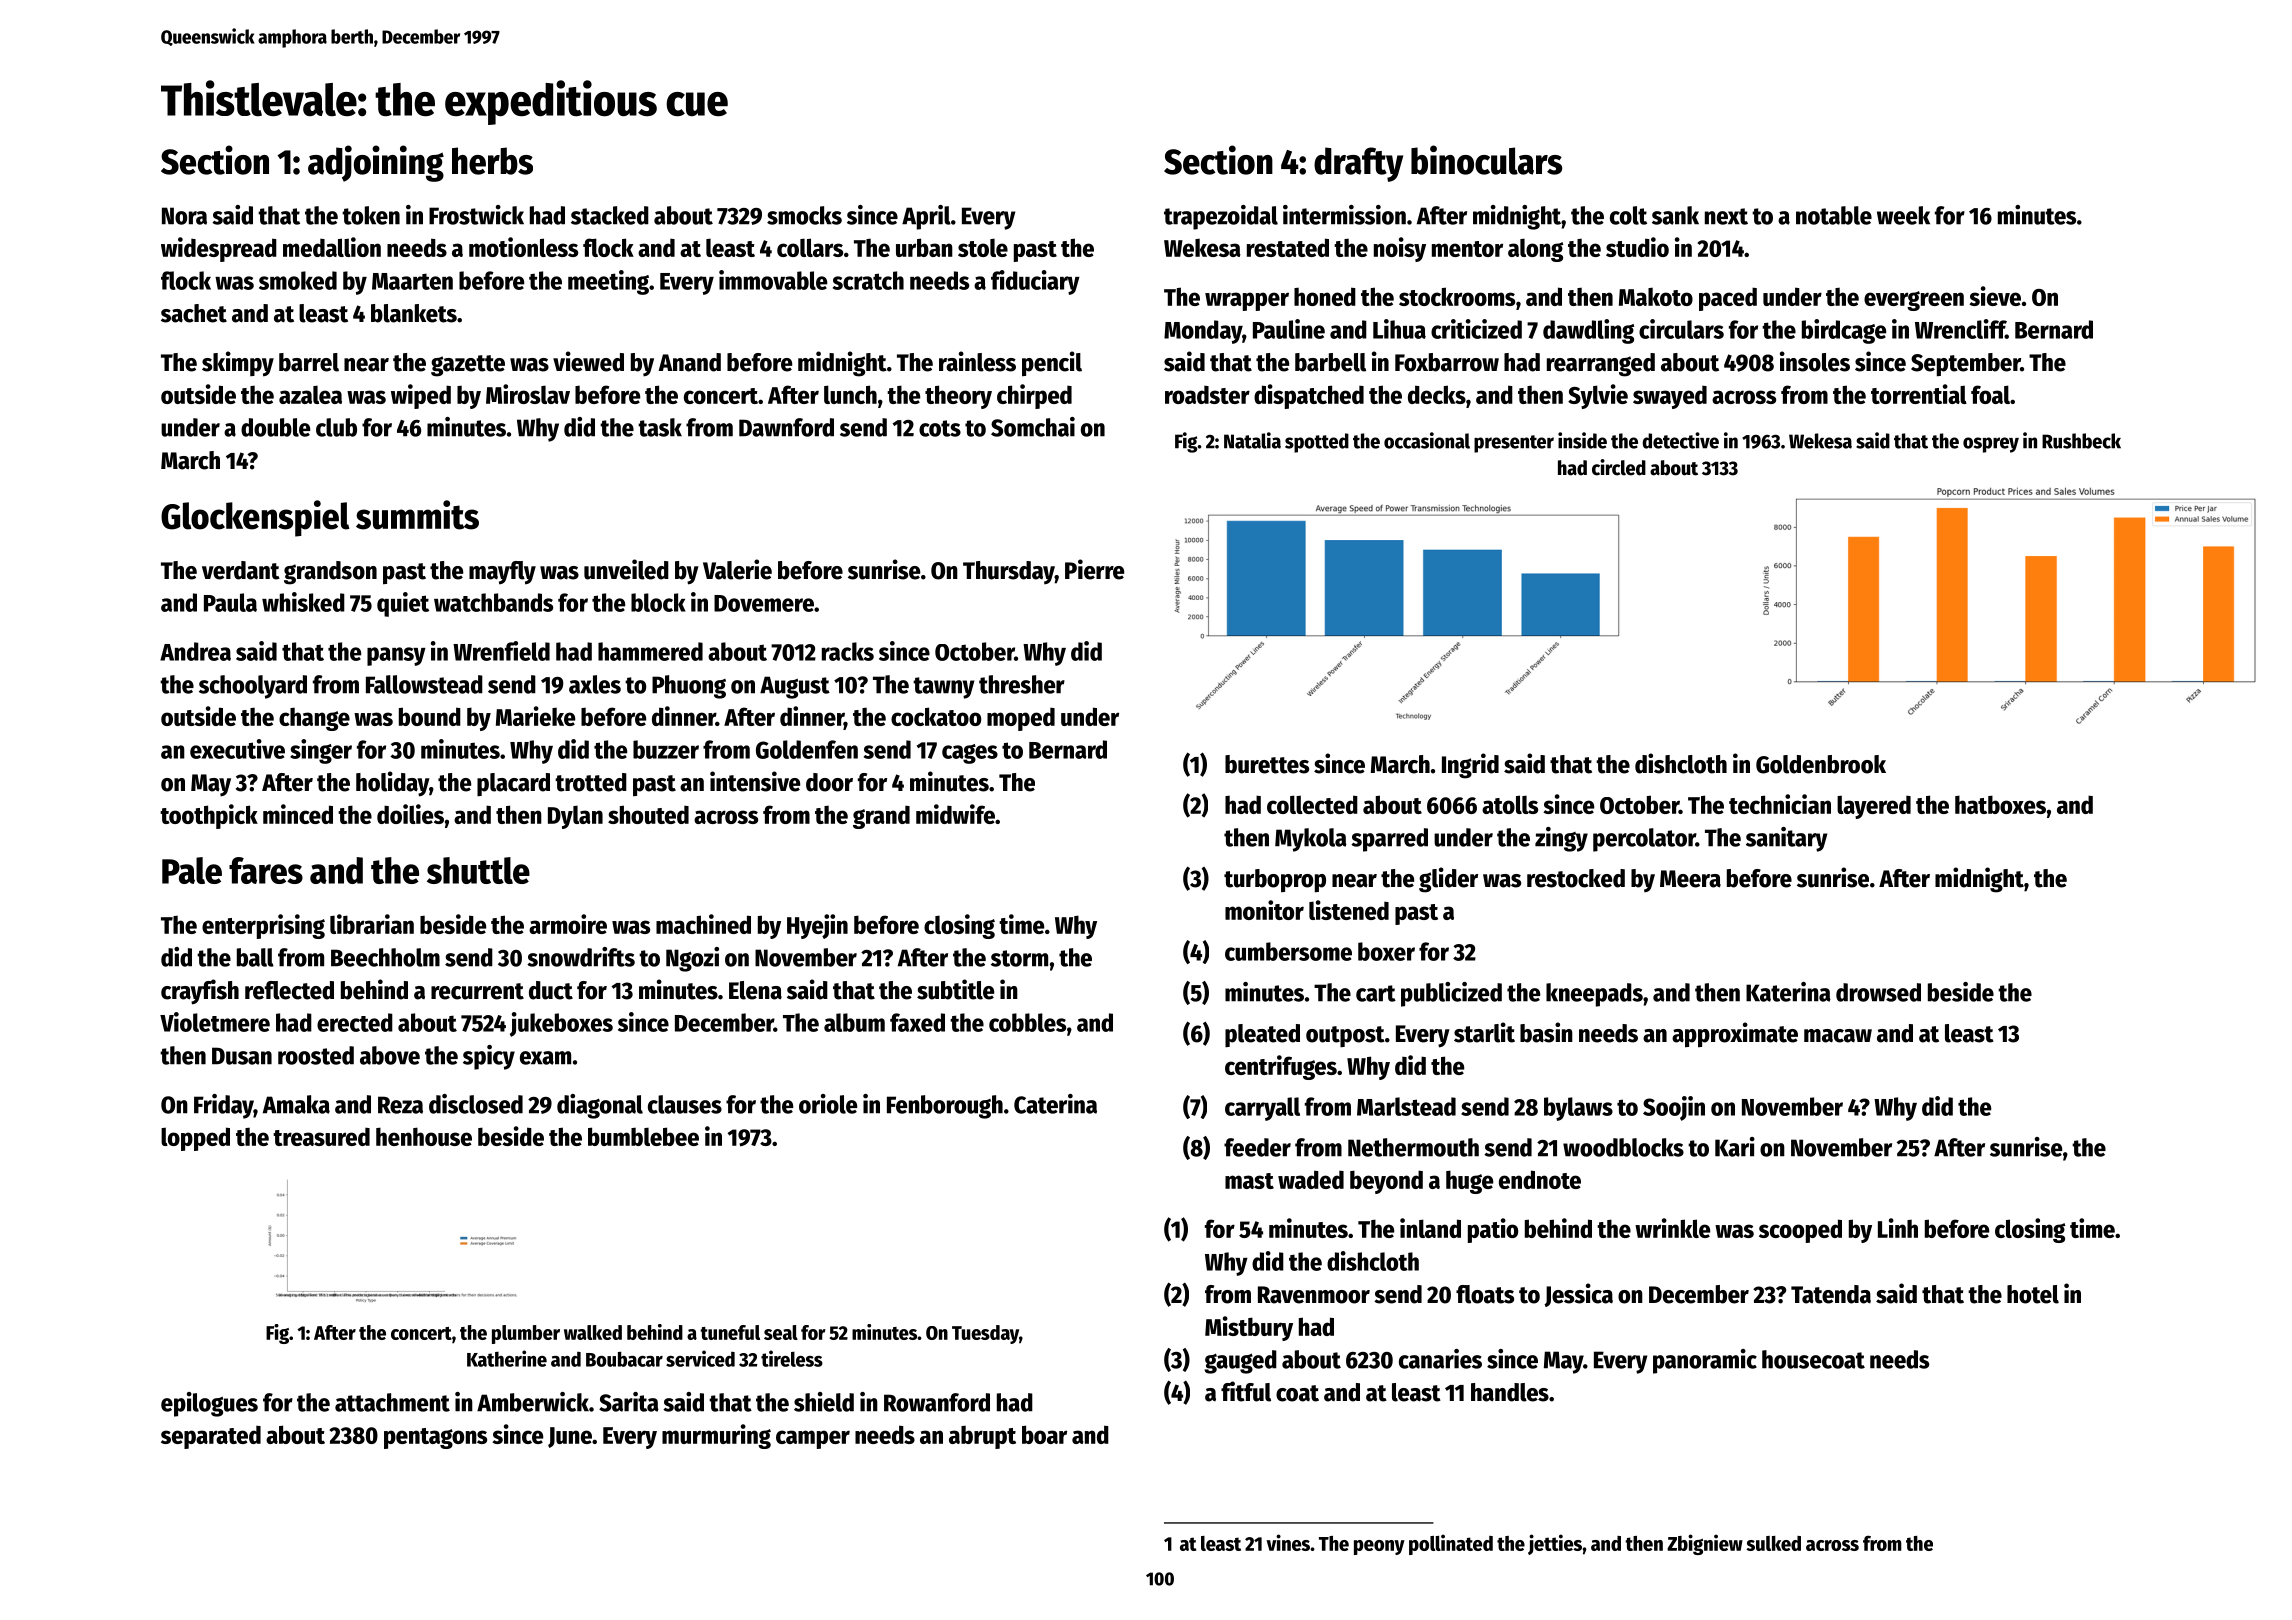 This image has height=1620, width=2292. I want to click on adjoining, so click(376, 163).
